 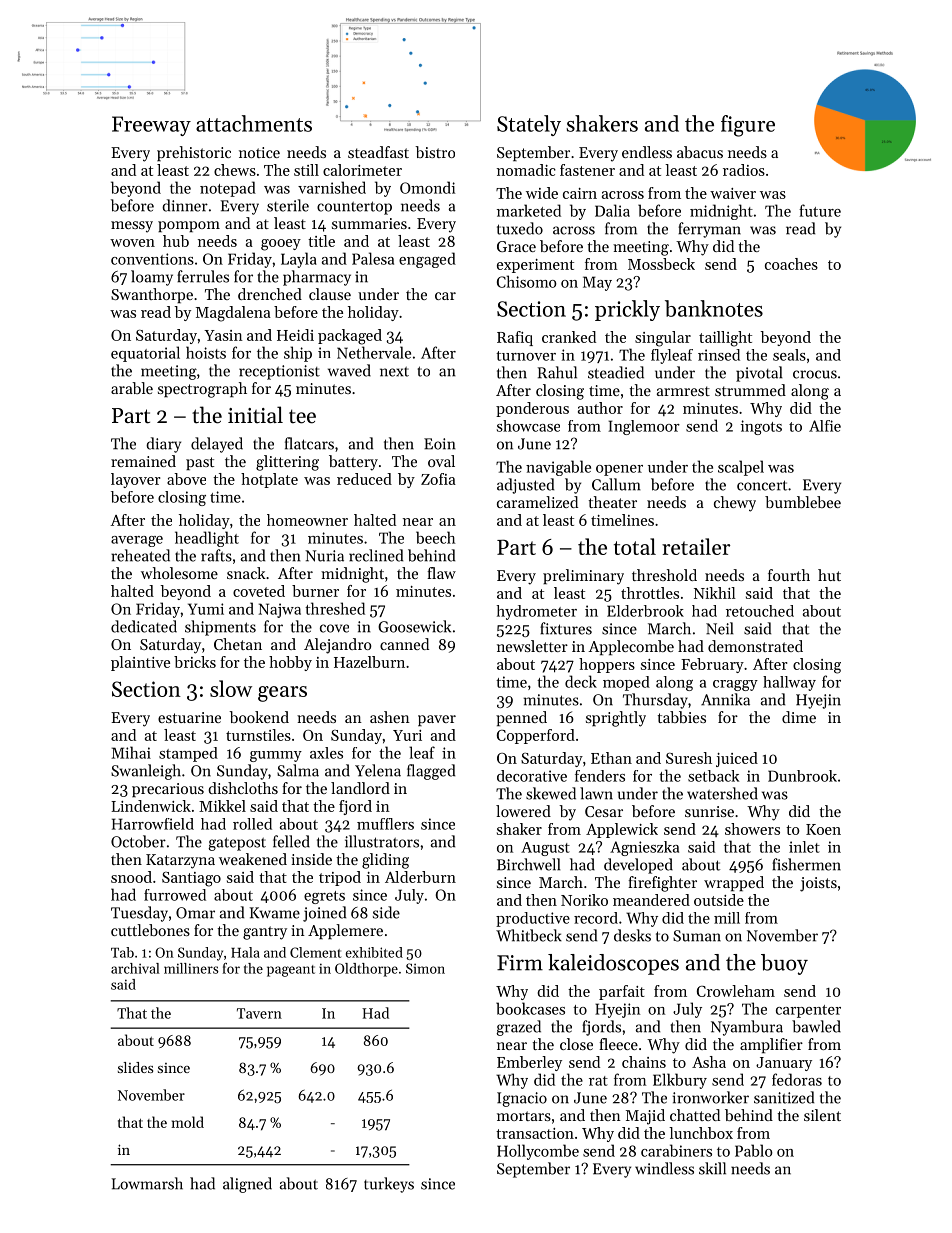 I want to click on skill, so click(x=712, y=1168).
